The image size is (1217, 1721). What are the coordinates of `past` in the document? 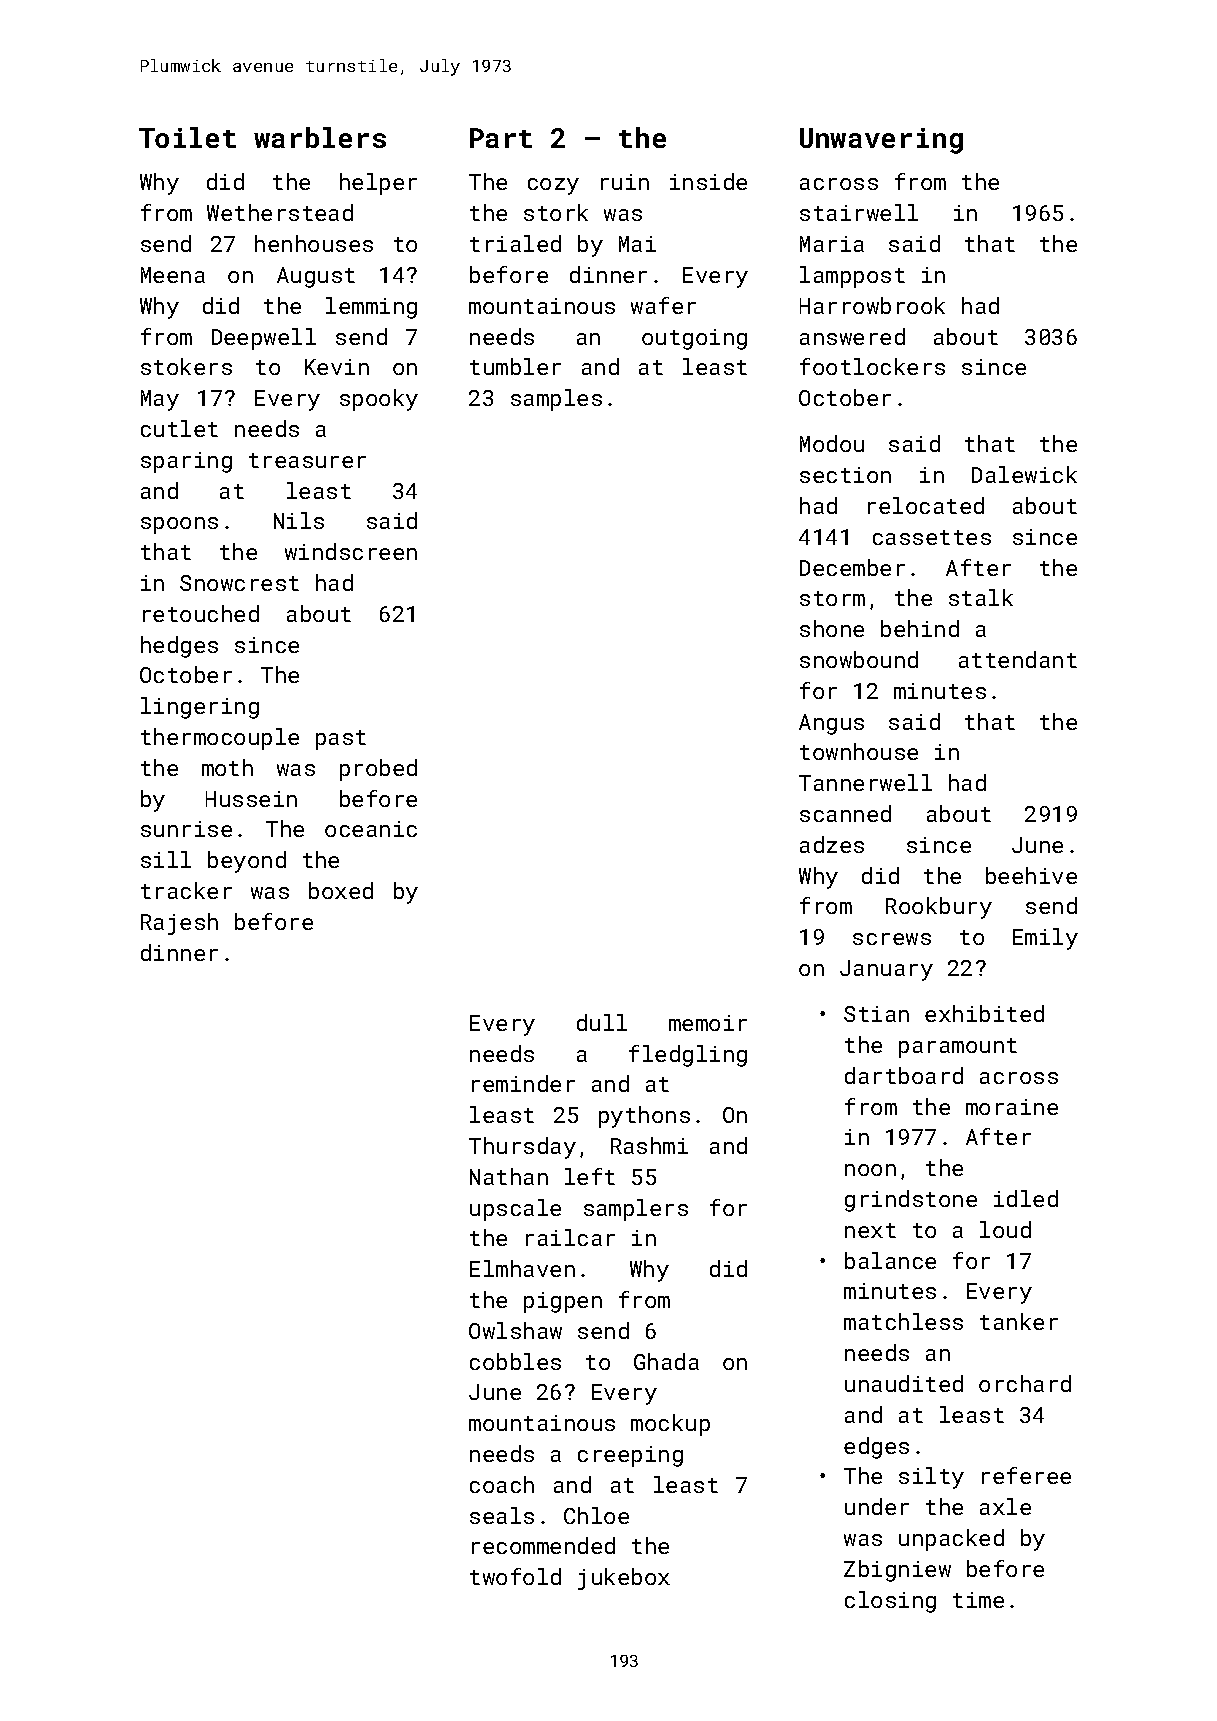 It's located at (341, 740).
